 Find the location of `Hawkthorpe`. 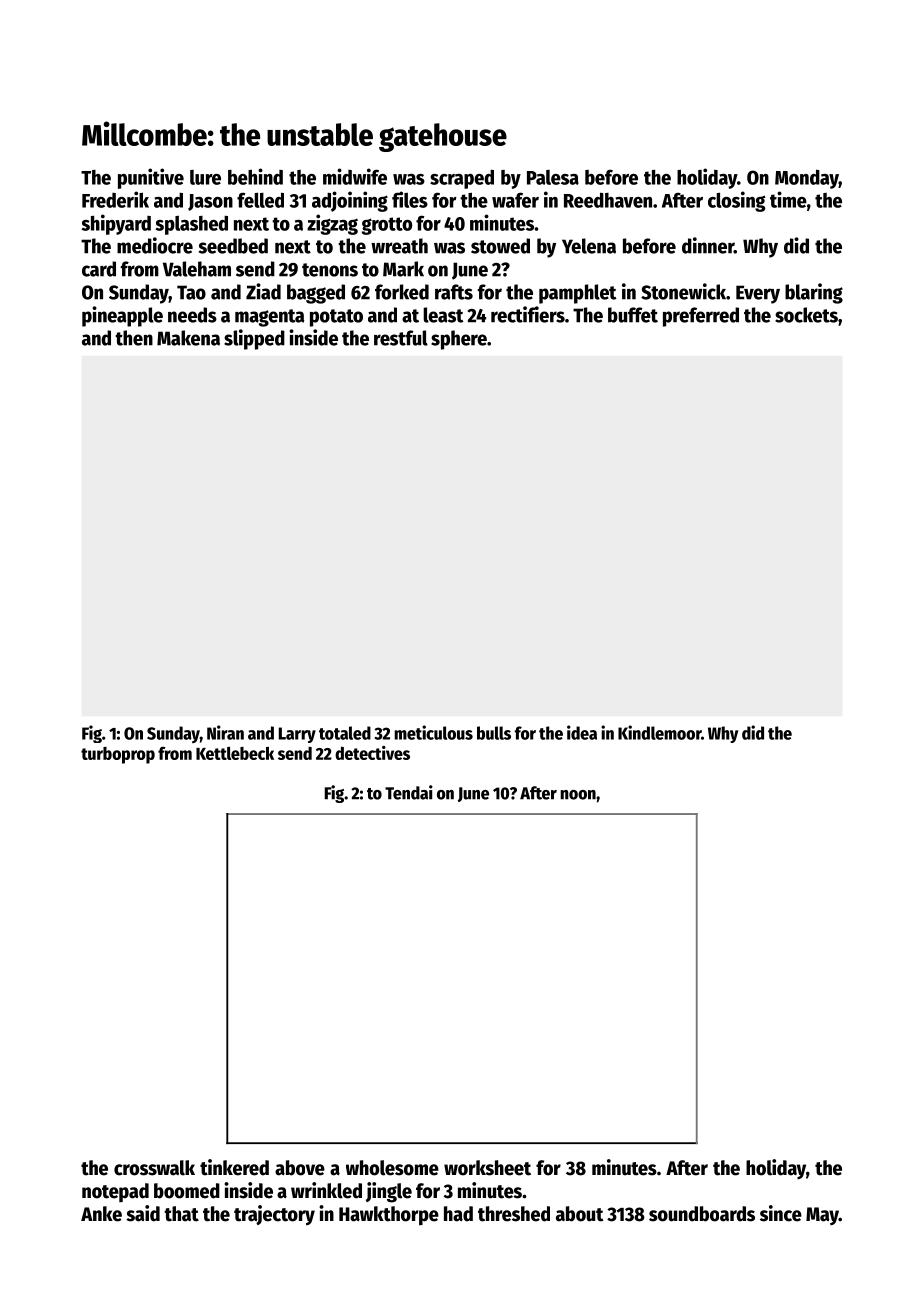

Hawkthorpe is located at coordinates (389, 1216).
